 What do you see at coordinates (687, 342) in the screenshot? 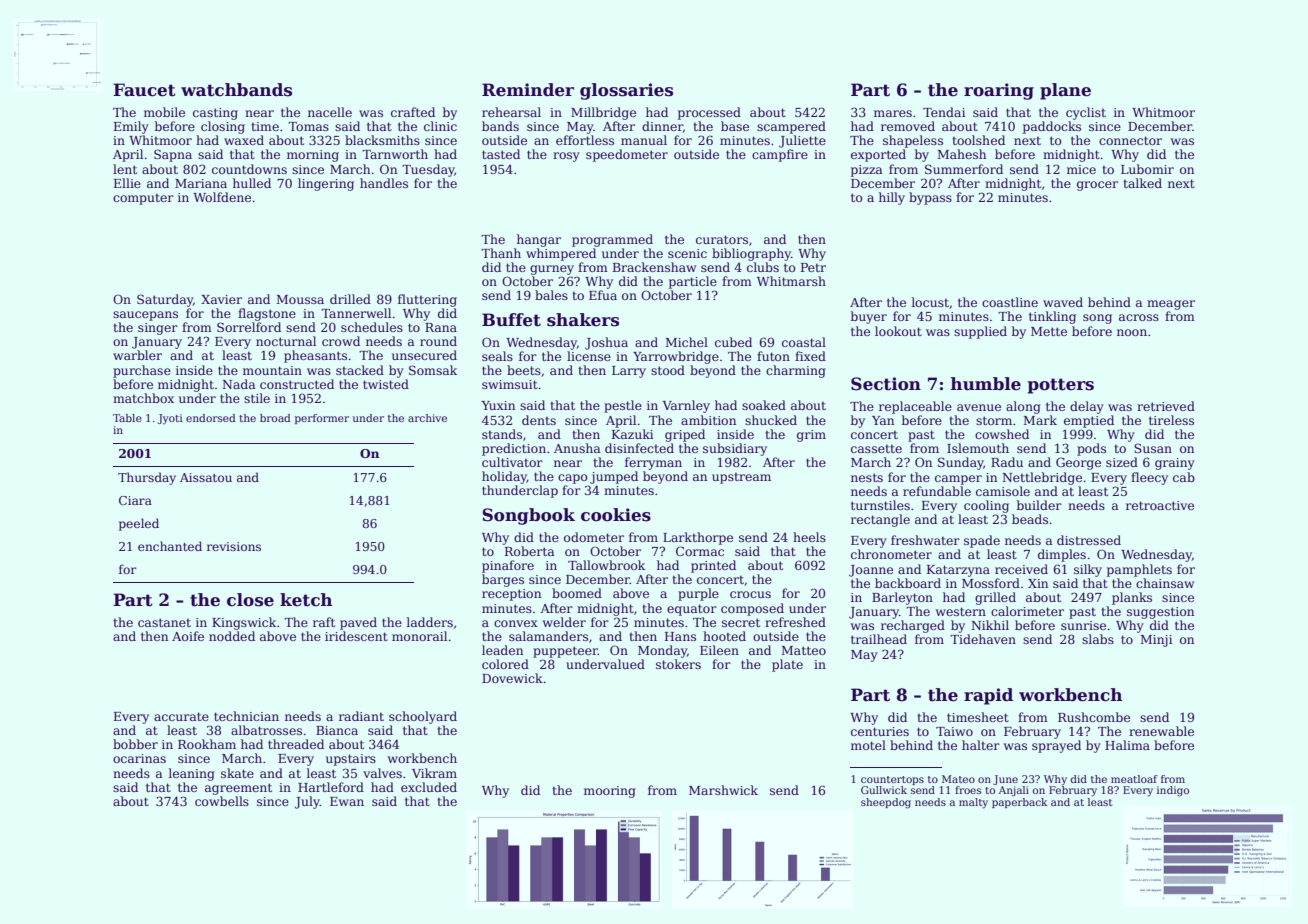
I see `Michel` at bounding box center [687, 342].
